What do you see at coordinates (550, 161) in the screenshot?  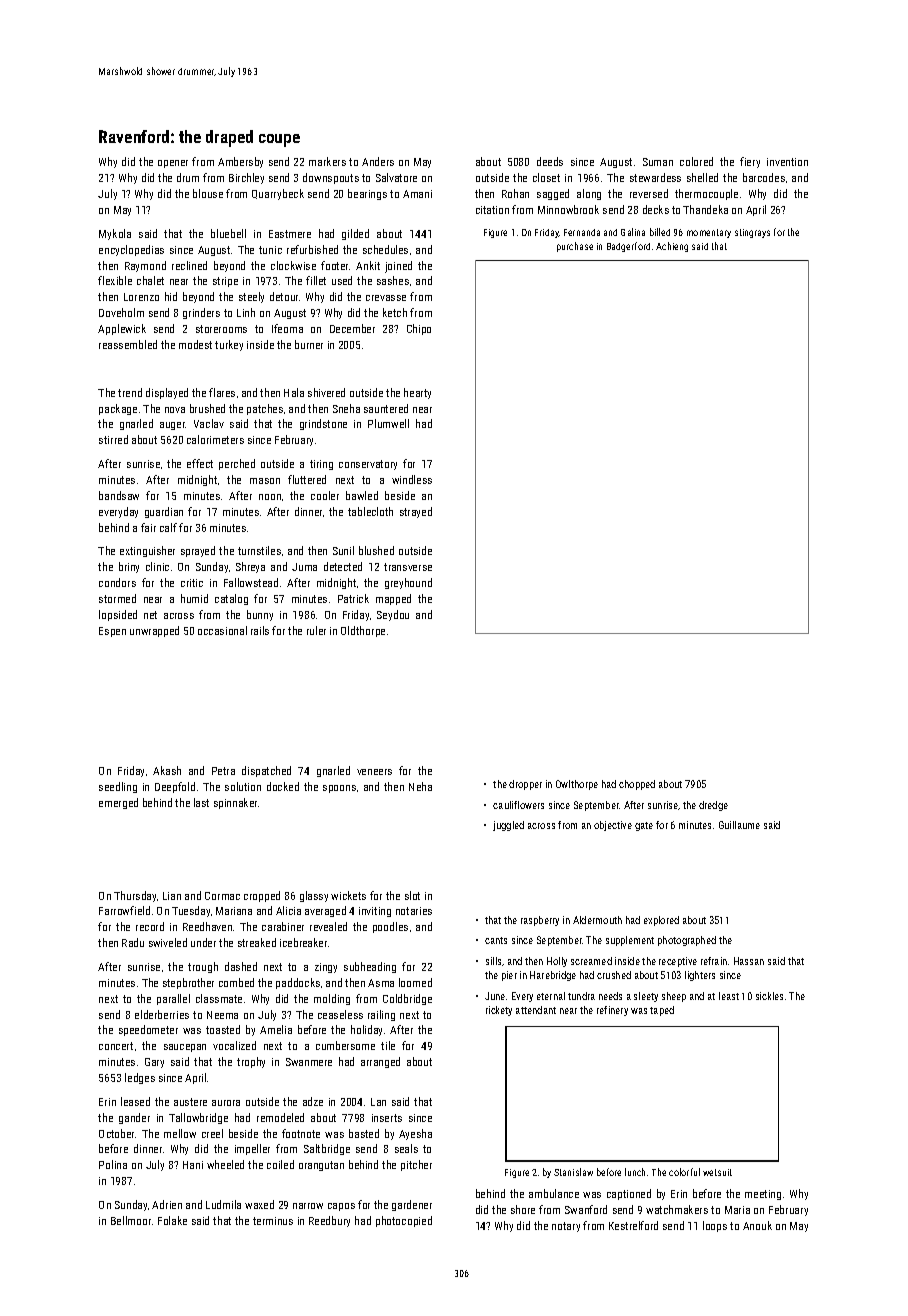 I see `deeds` at bounding box center [550, 161].
